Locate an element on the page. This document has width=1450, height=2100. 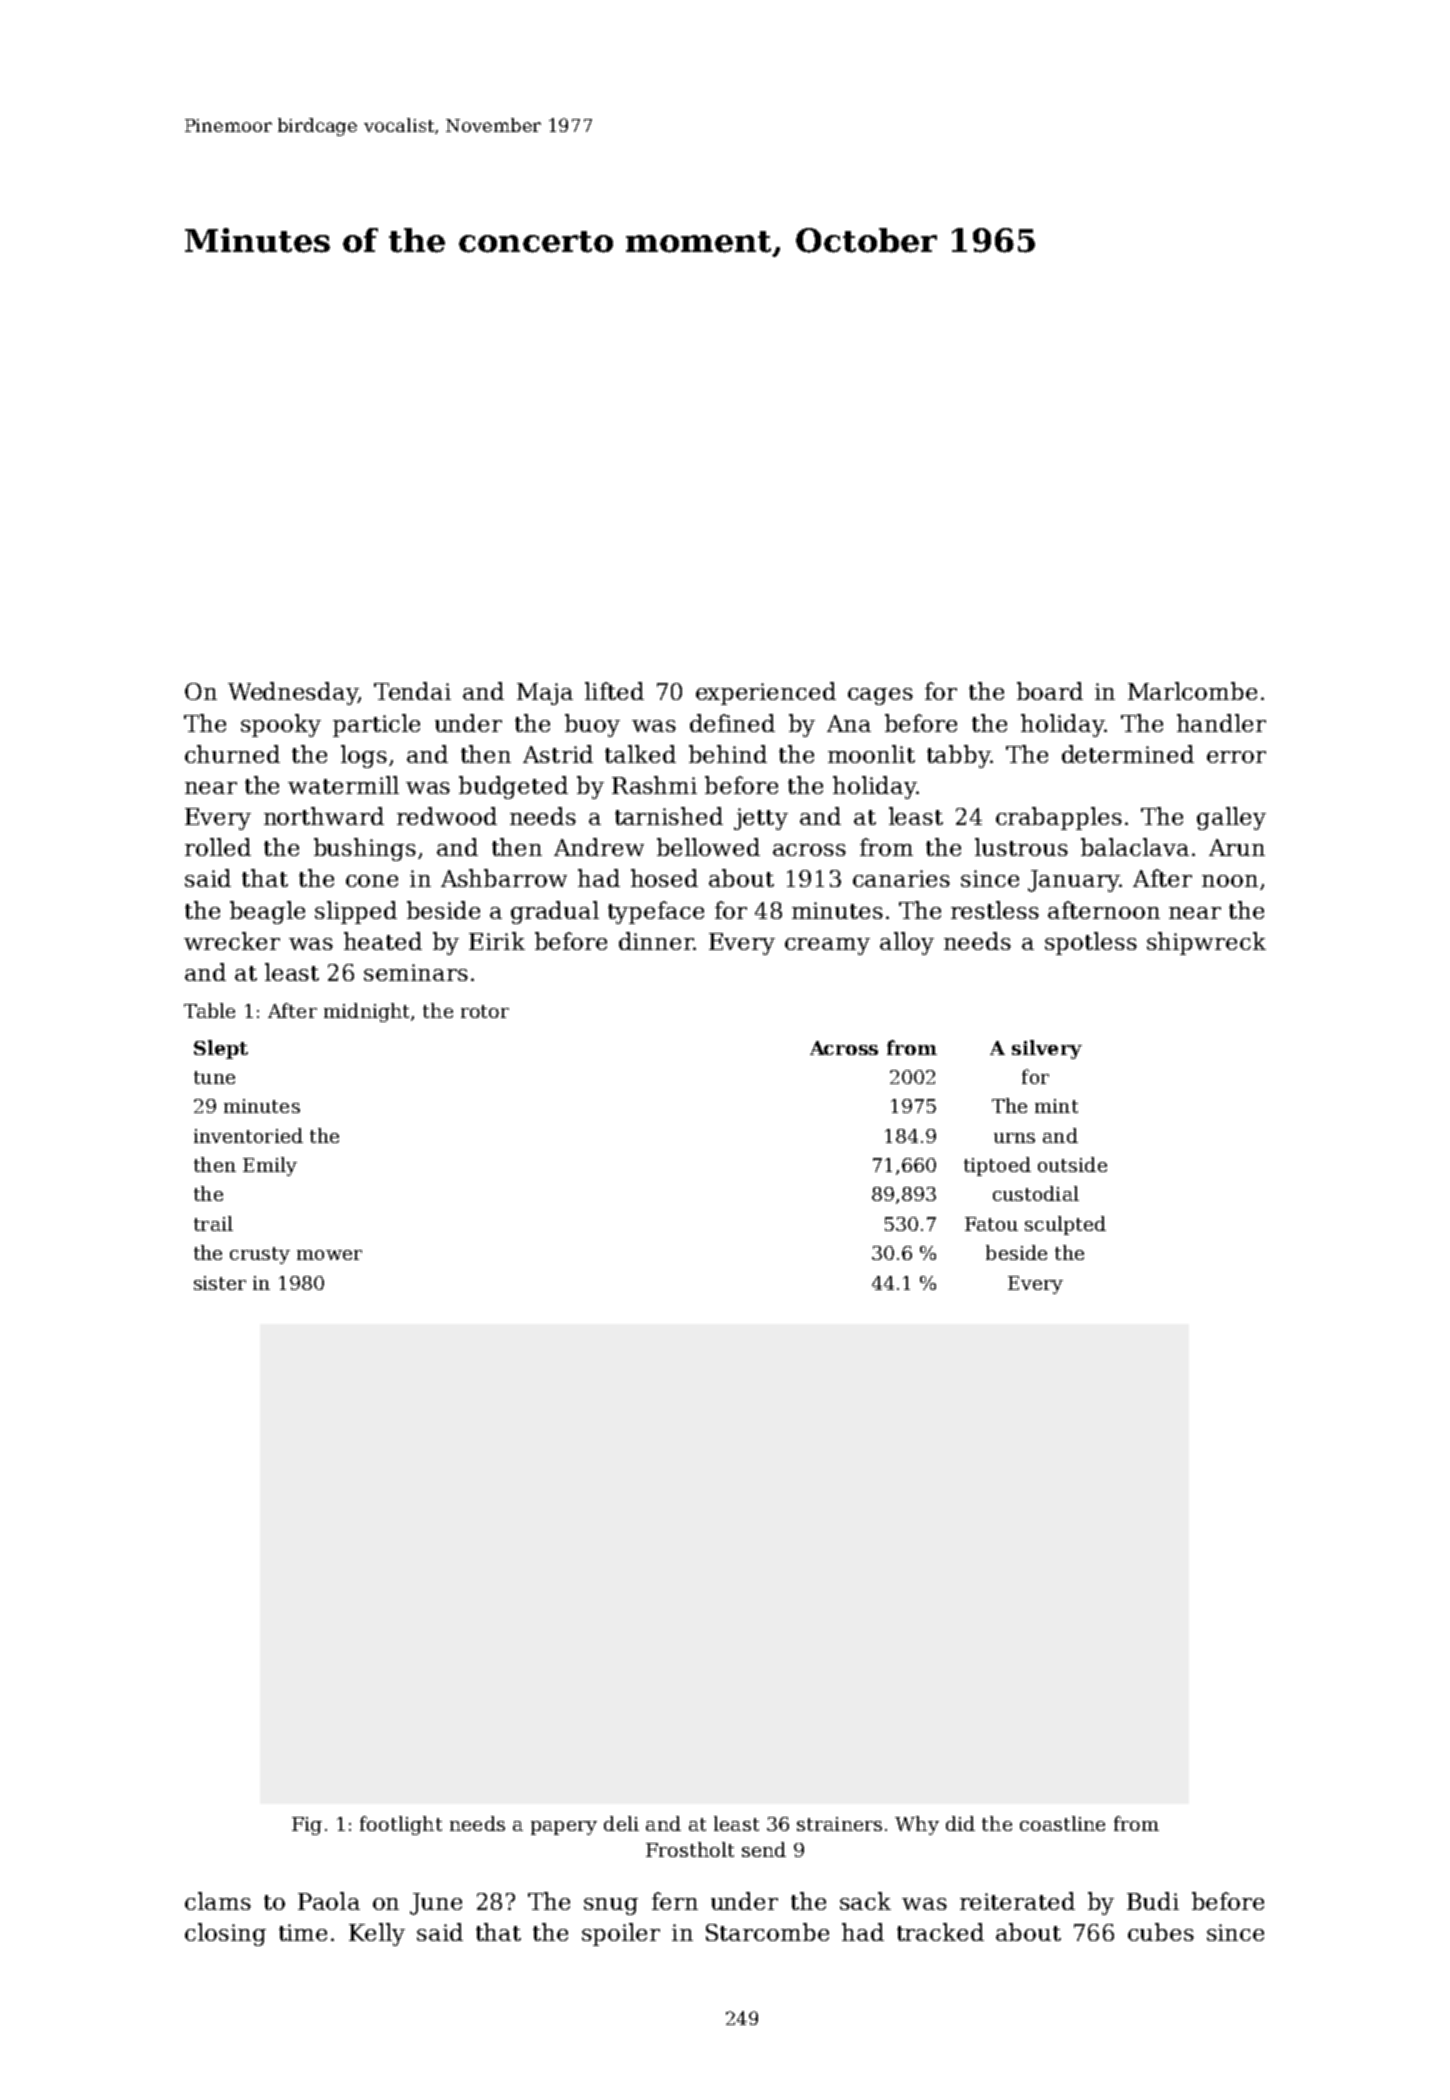
sister is located at coordinates (220, 1283).
